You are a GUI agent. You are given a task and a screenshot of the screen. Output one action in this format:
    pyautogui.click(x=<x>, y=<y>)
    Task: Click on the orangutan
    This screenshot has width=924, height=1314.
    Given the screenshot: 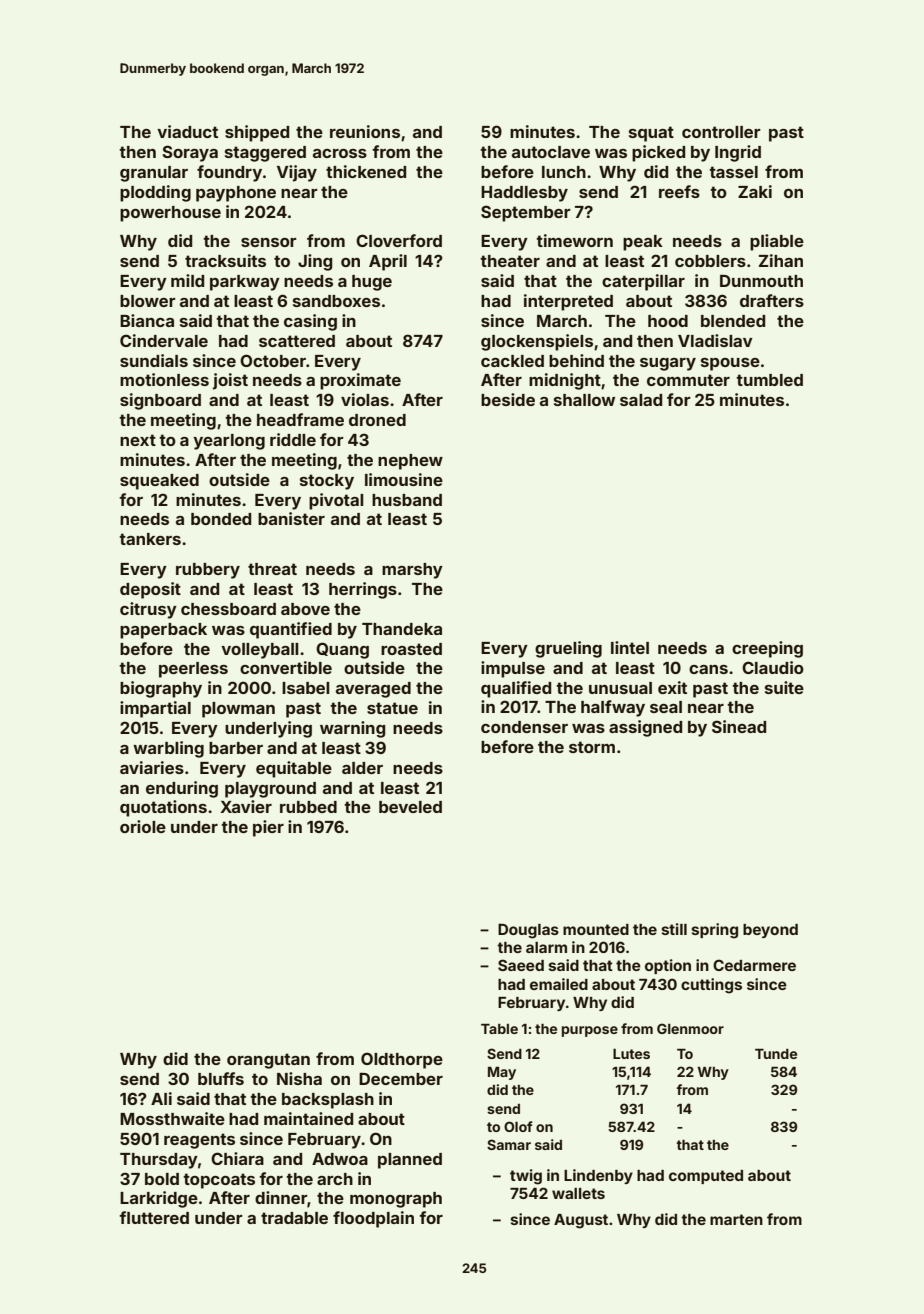 What is the action you would take?
    pyautogui.click(x=268, y=1061)
